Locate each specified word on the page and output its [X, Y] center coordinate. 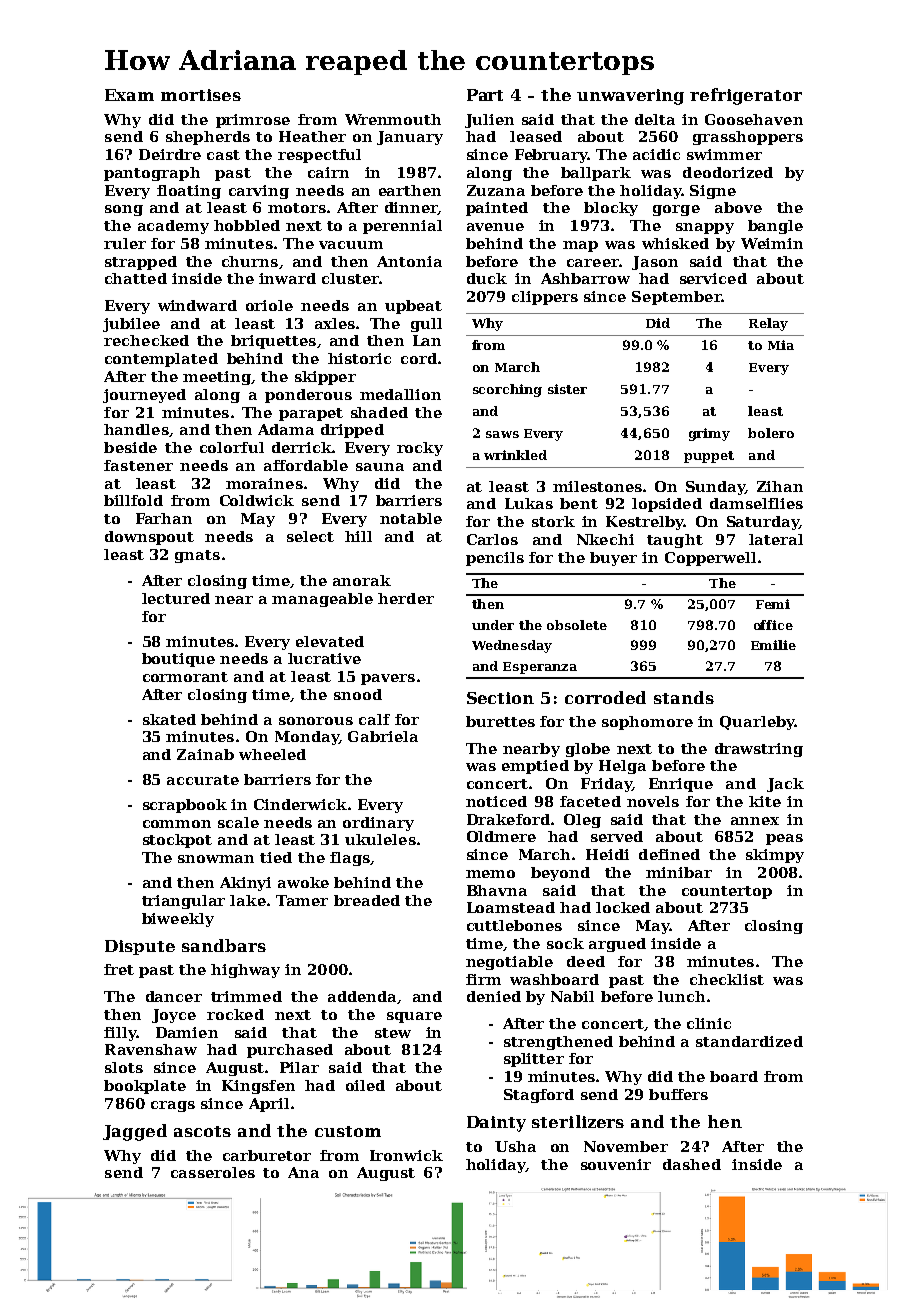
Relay [768, 324]
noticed [496, 801]
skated [169, 719]
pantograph [152, 174]
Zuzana [496, 190]
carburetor [267, 1155]
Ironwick [406, 1155]
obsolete [577, 625]
